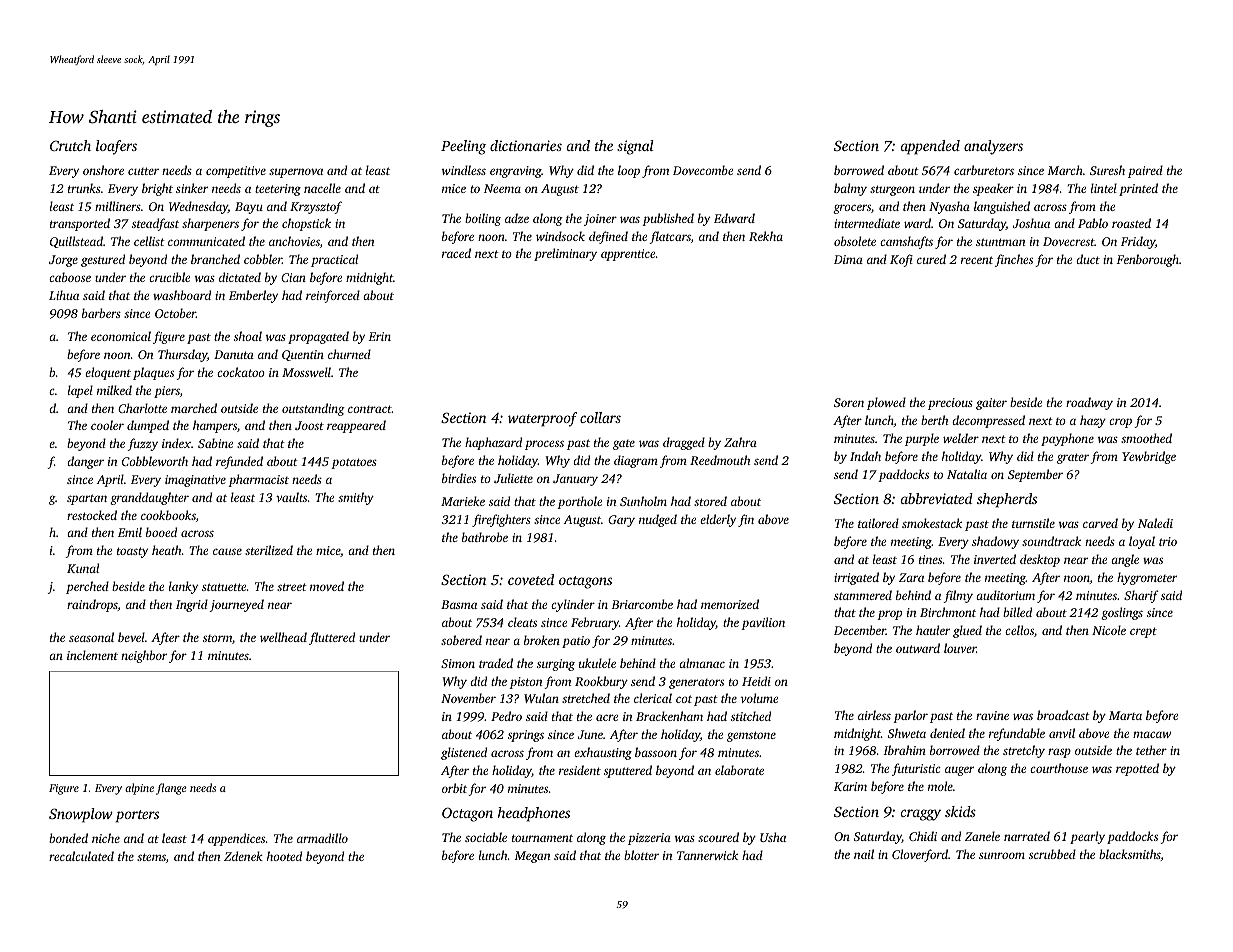 This image has width=1233, height=952. Describe the element at coordinates (83, 568) in the image. I see `Kunal` at that location.
